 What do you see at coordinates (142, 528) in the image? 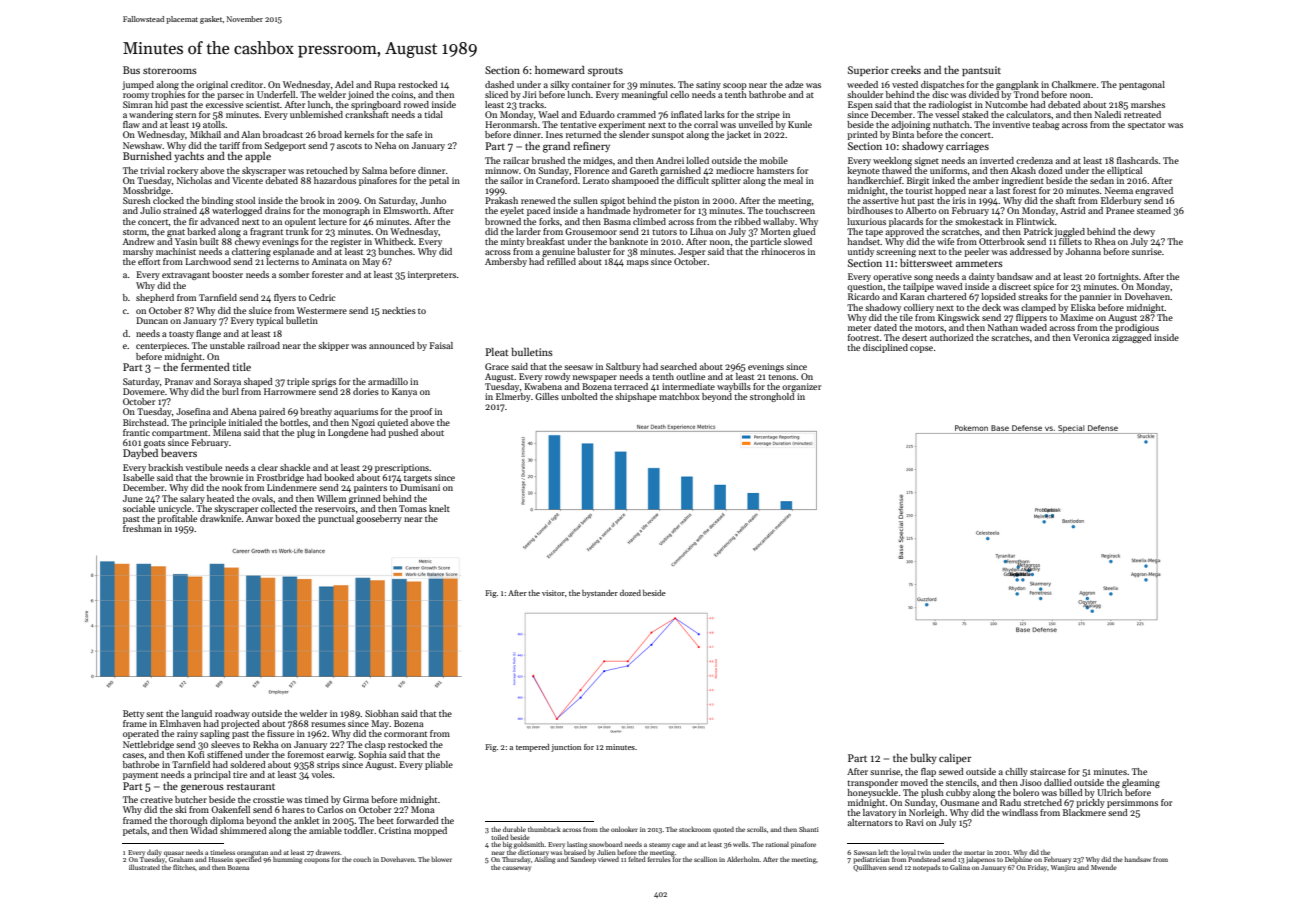
I see `freshman` at bounding box center [142, 528].
